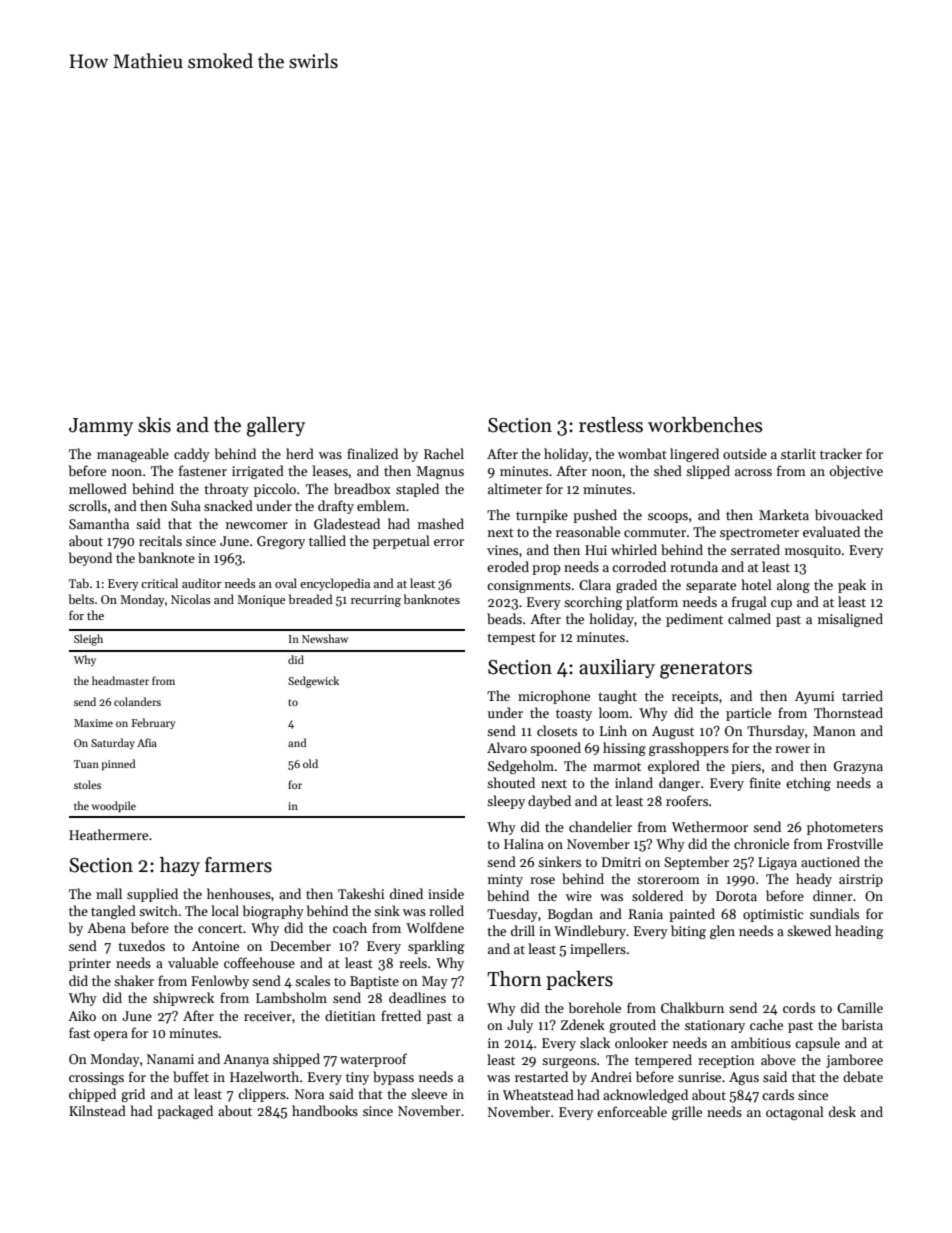 The width and height of the page is (952, 1233). Describe the element at coordinates (611, 425) in the page. I see `restless` at that location.
